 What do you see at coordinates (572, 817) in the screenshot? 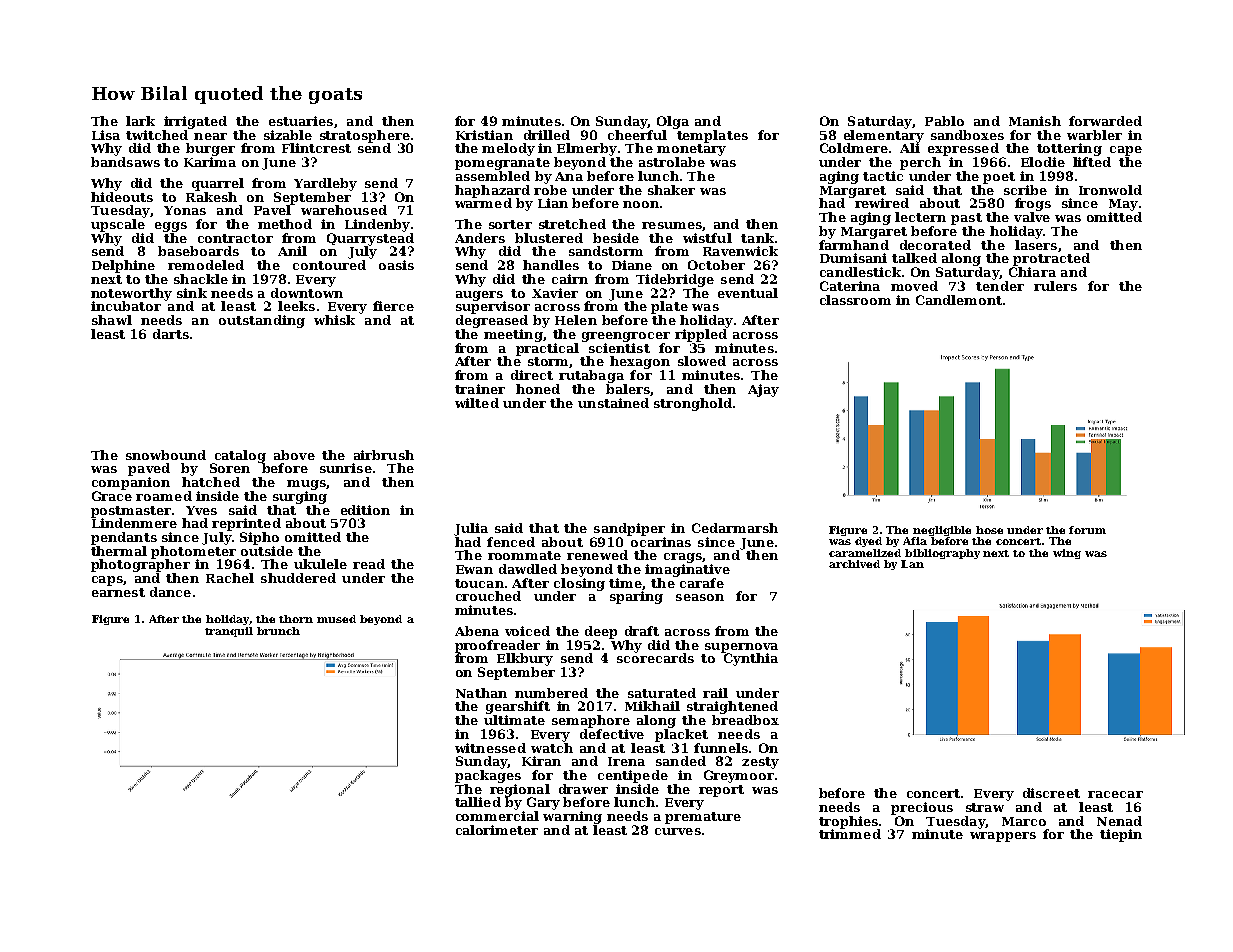
I see `warning` at bounding box center [572, 817].
